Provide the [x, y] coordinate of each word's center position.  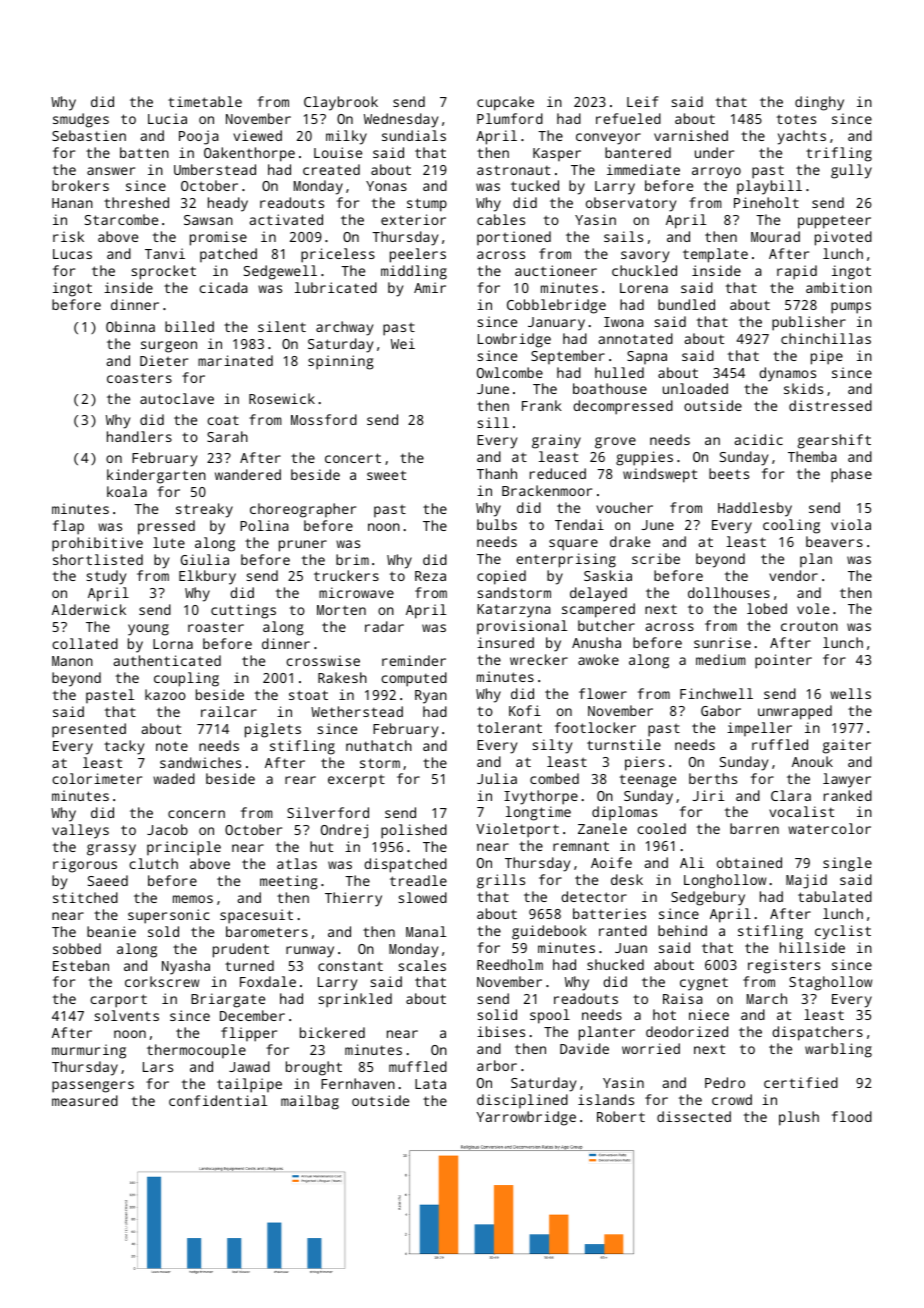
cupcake [505, 103]
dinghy [819, 103]
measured [85, 1100]
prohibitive [97, 544]
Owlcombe [510, 372]
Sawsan [208, 220]
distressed [830, 405]
